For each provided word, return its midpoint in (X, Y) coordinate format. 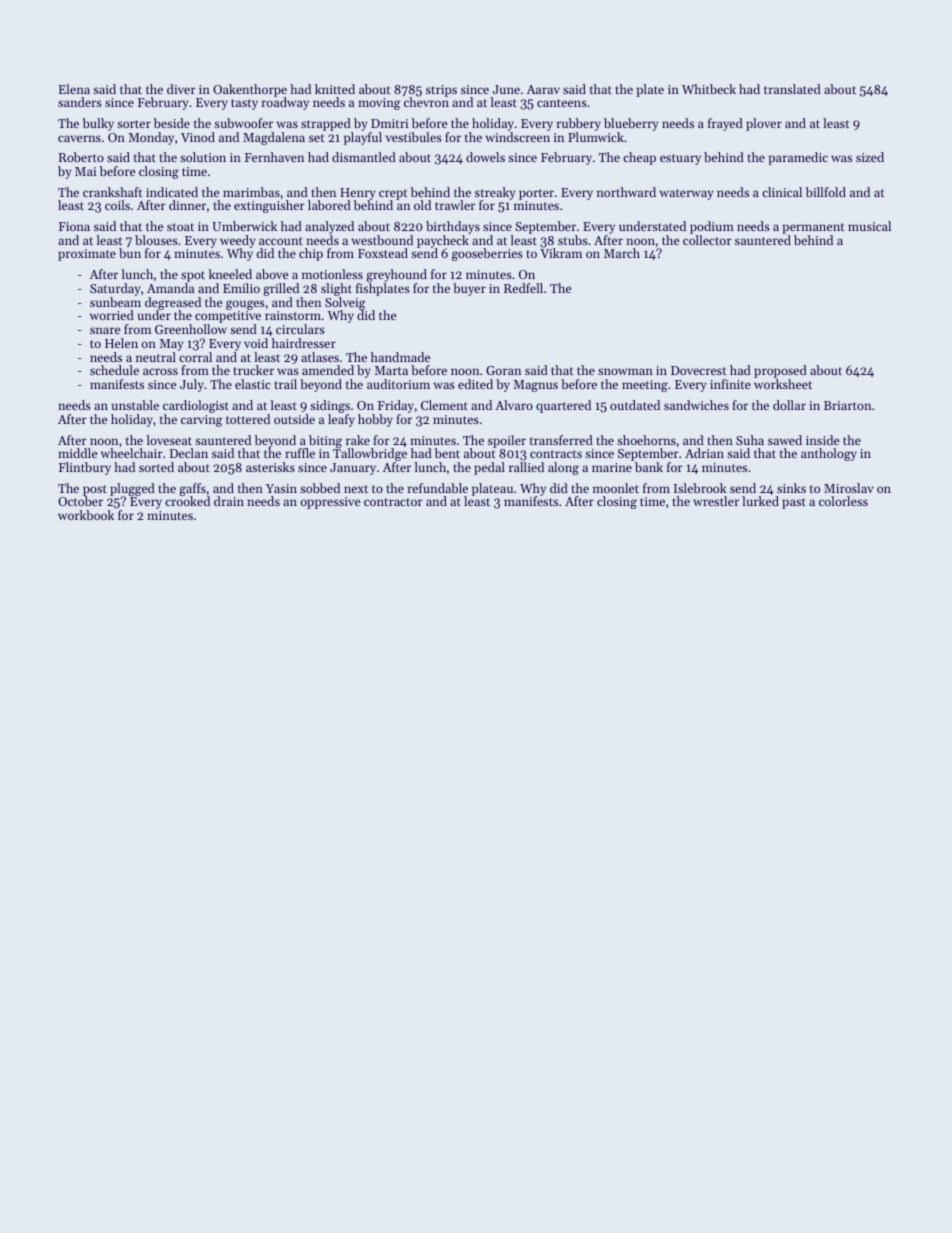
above (272, 274)
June (506, 89)
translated (792, 89)
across (160, 371)
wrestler (716, 501)
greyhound (396, 275)
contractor (393, 502)
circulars (300, 329)
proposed (780, 371)
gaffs (192, 490)
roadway (285, 103)
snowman (625, 371)
